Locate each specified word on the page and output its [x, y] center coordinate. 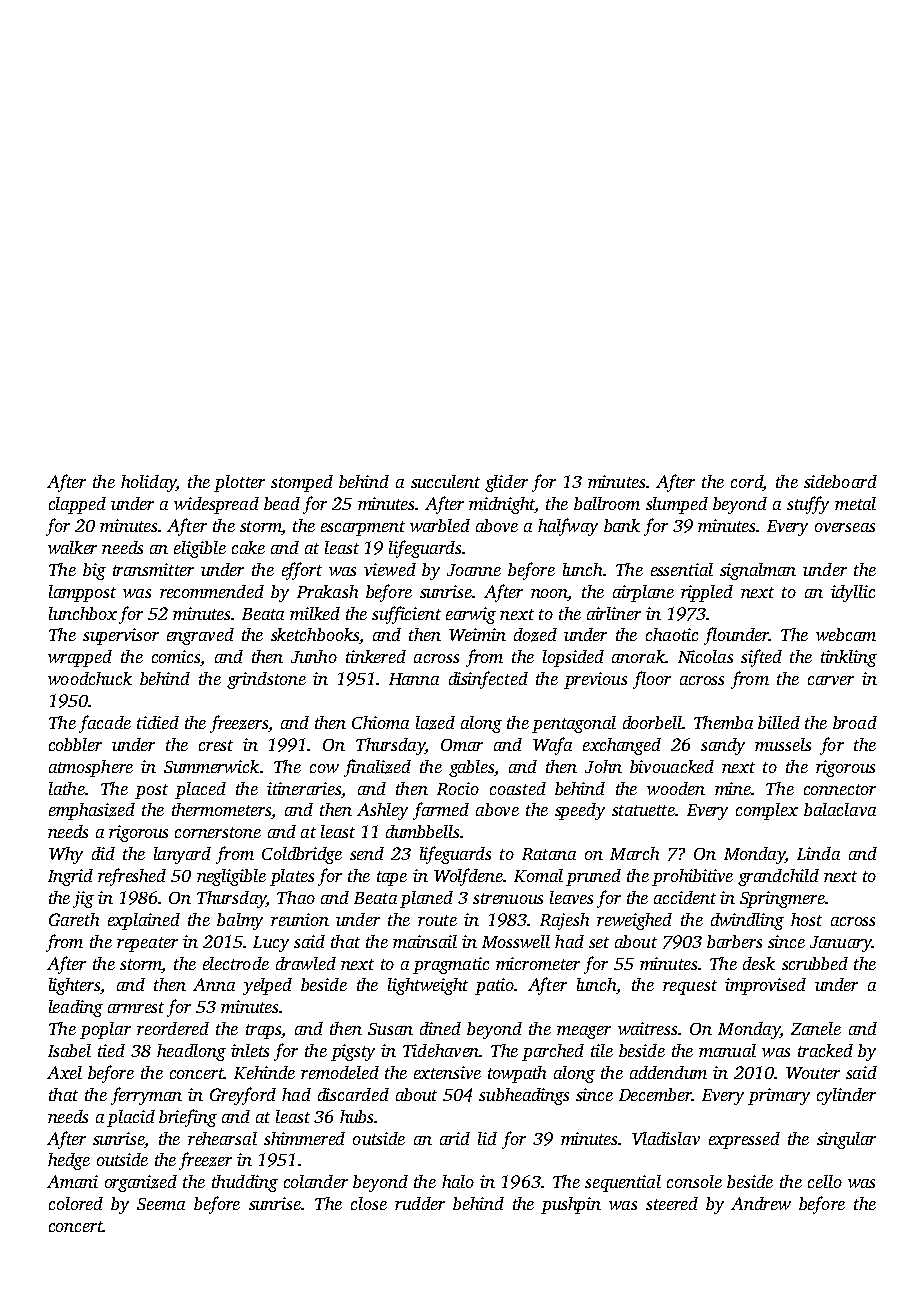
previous [595, 680]
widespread [216, 505]
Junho [314, 656]
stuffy [808, 505]
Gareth [74, 919]
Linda [818, 853]
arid [455, 1138]
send [367, 853]
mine [733, 788]
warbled [440, 525]
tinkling [849, 658]
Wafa [552, 746]
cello [825, 1181]
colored [76, 1203]
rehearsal [222, 1138]
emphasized [92, 811]
